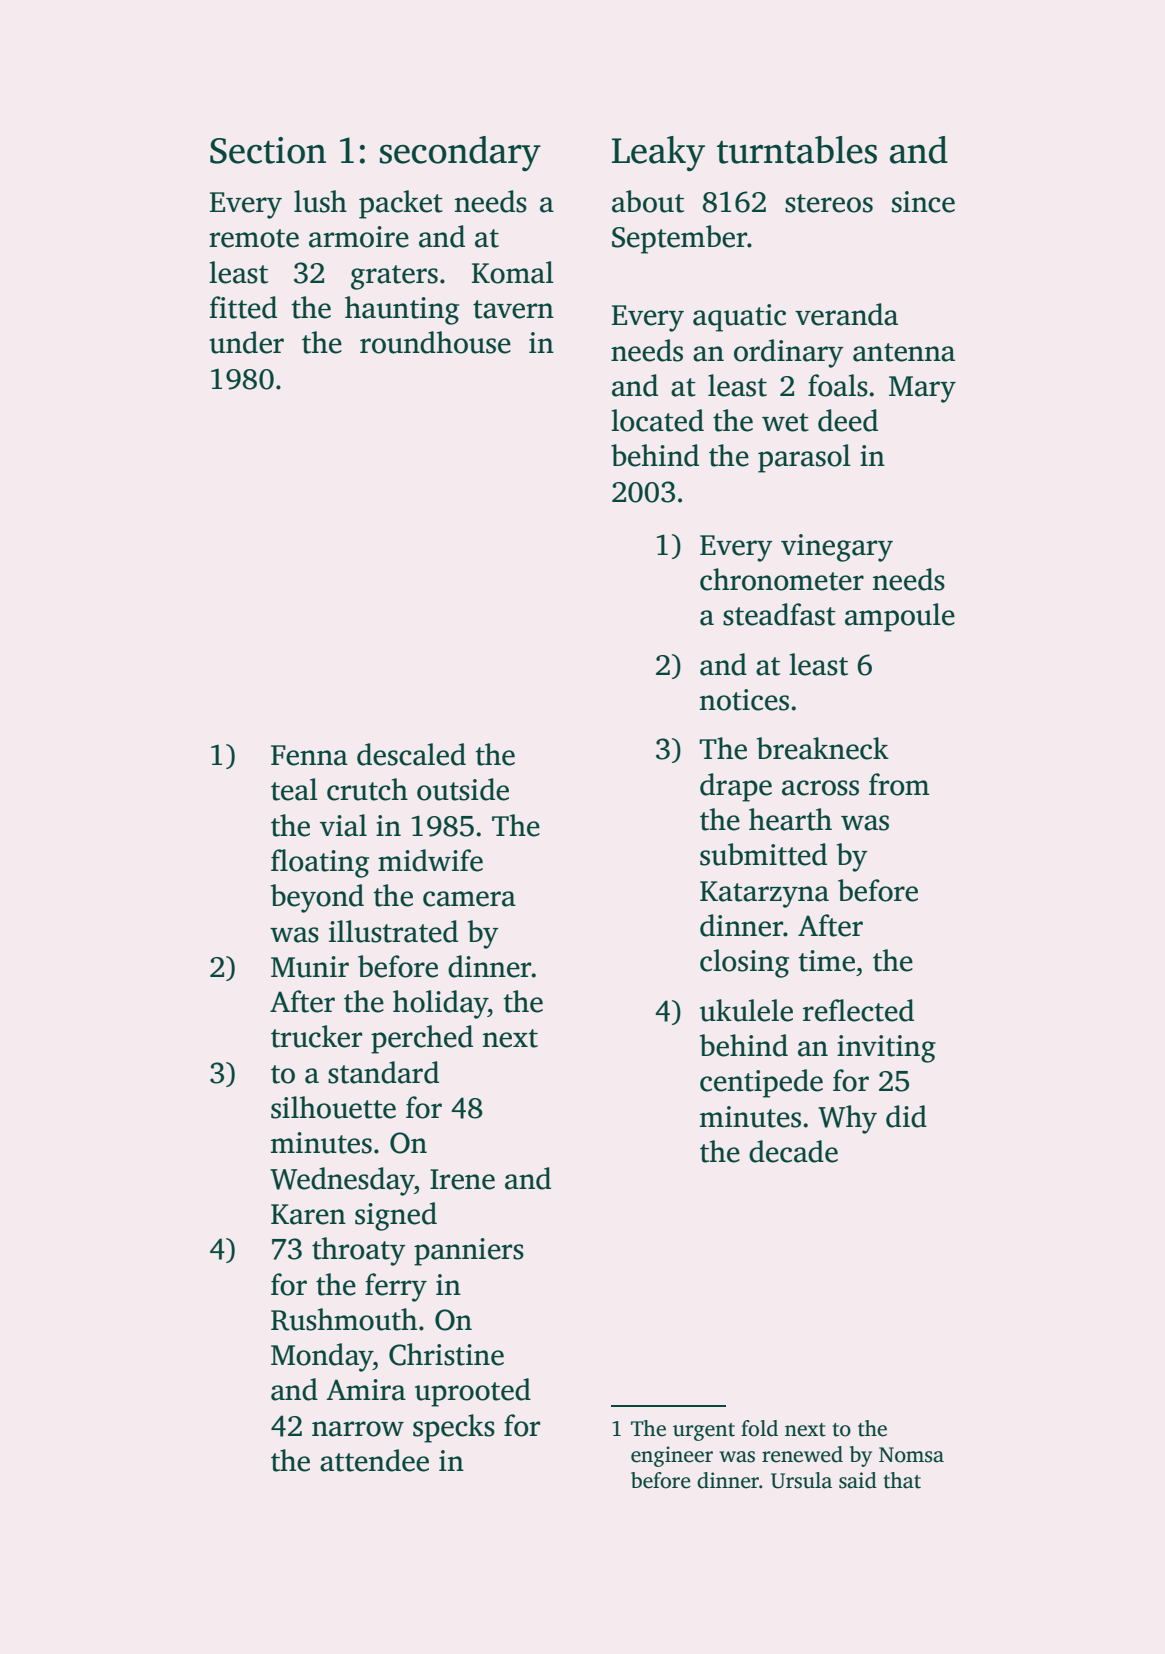 The height and width of the screenshot is (1654, 1165). Describe the element at coordinates (736, 787) in the screenshot. I see `drape` at that location.
